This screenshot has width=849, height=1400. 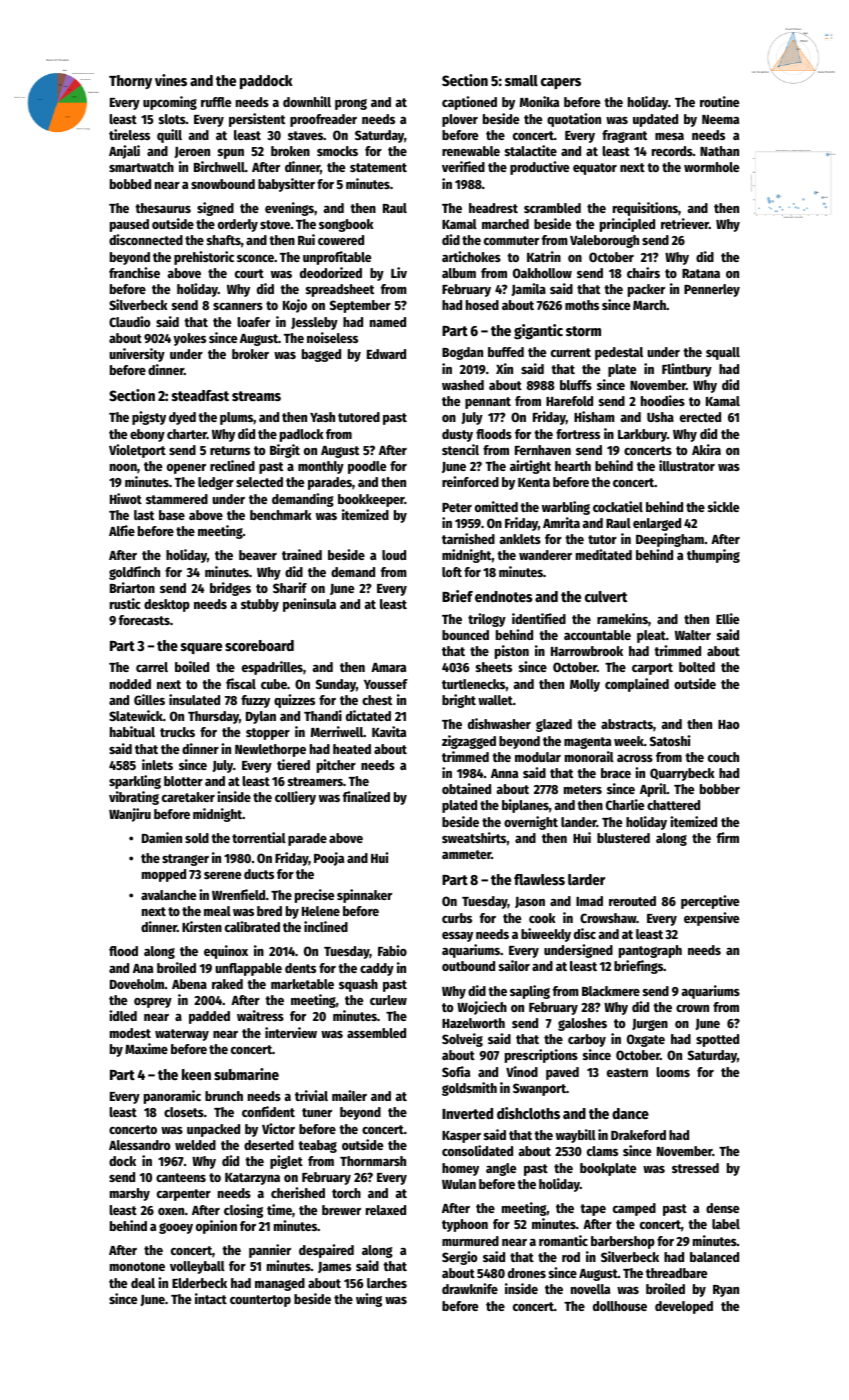 I want to click on chest, so click(x=377, y=700).
